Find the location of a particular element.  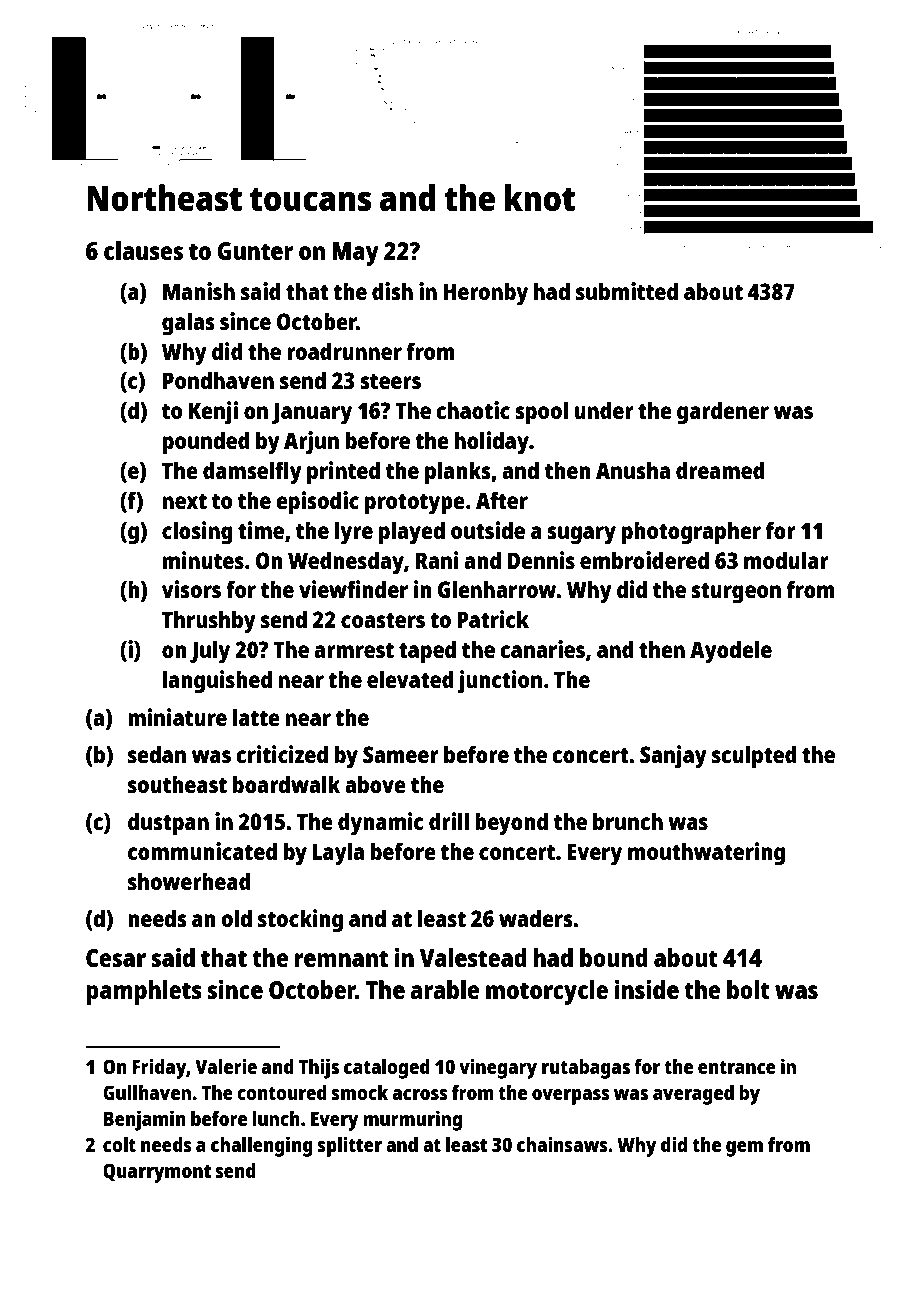

taped is located at coordinates (427, 652).
